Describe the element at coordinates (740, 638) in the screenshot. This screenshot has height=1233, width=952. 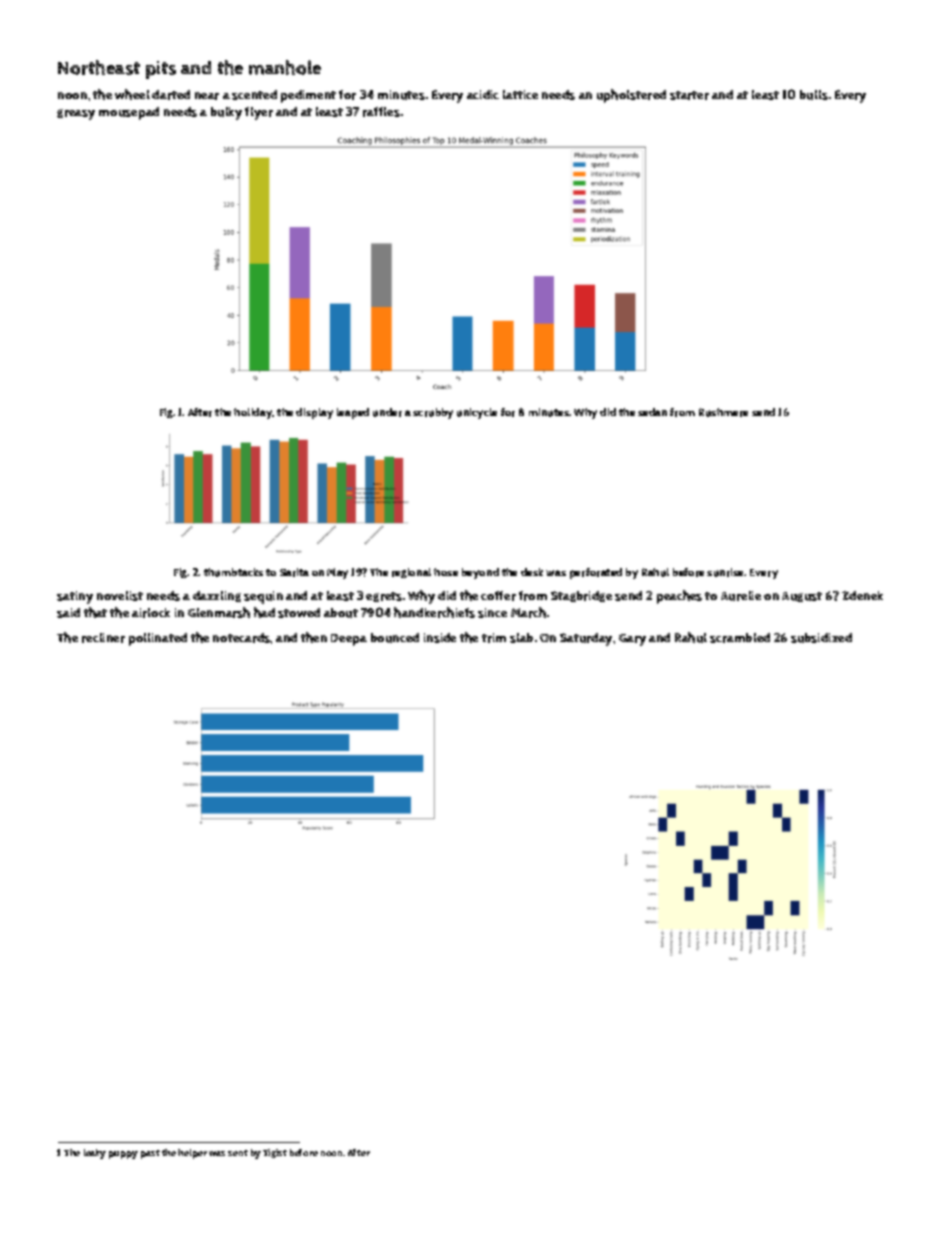
I see `scrambled` at that location.
